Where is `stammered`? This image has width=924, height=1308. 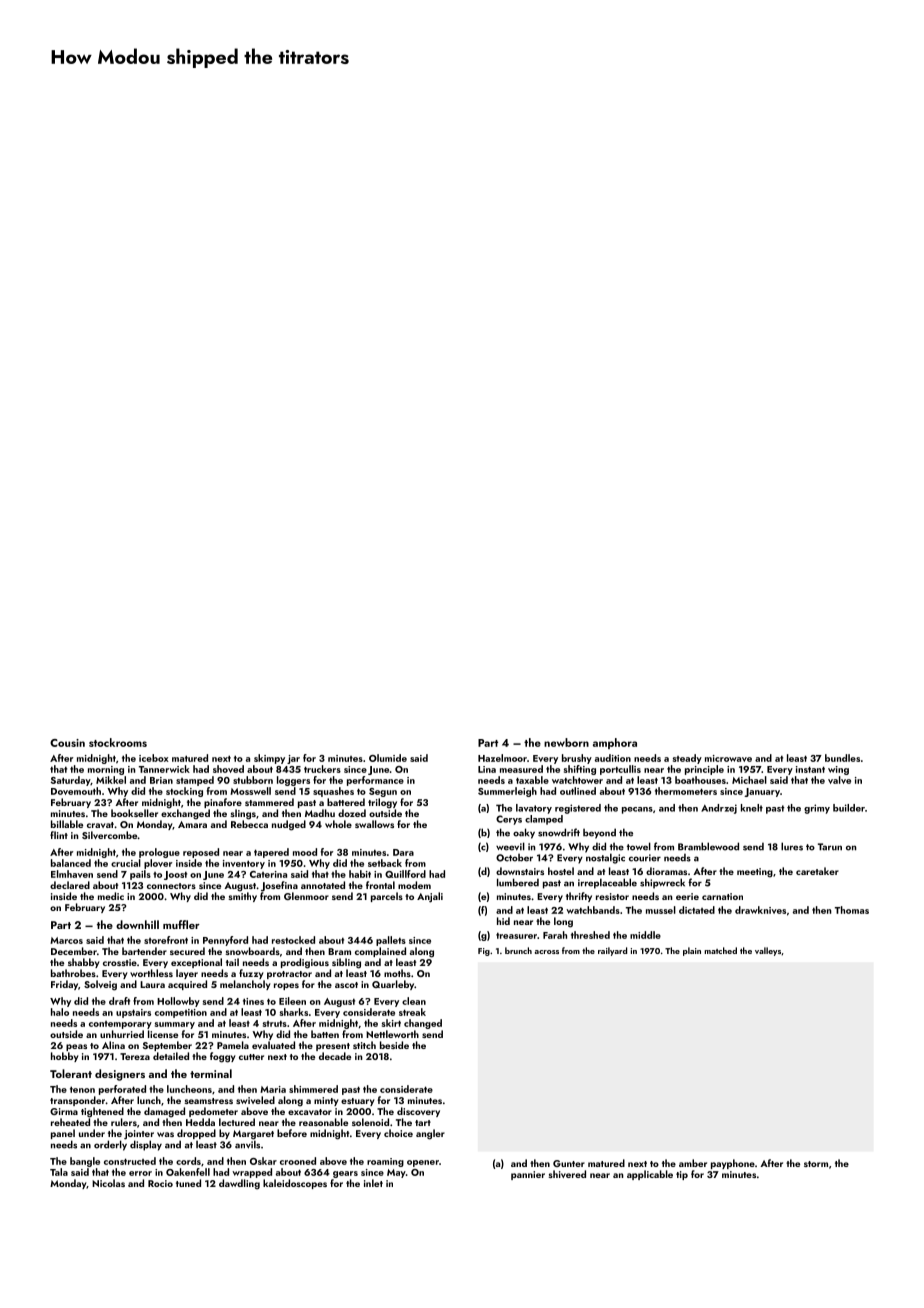 stammered is located at coordinates (269, 802).
